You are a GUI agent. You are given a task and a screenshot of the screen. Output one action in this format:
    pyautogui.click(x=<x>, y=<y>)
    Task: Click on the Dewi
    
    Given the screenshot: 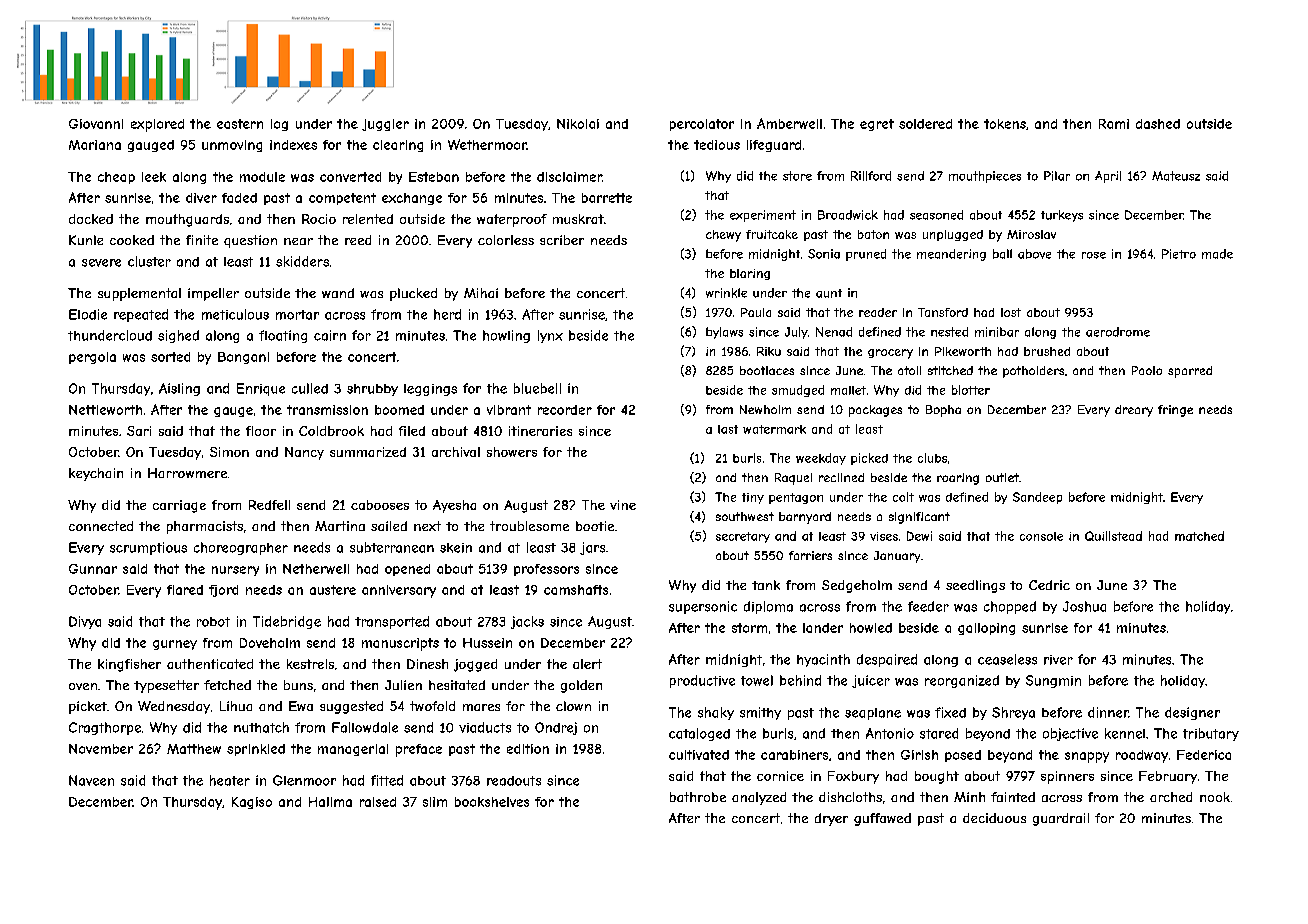 What is the action you would take?
    pyautogui.click(x=919, y=536)
